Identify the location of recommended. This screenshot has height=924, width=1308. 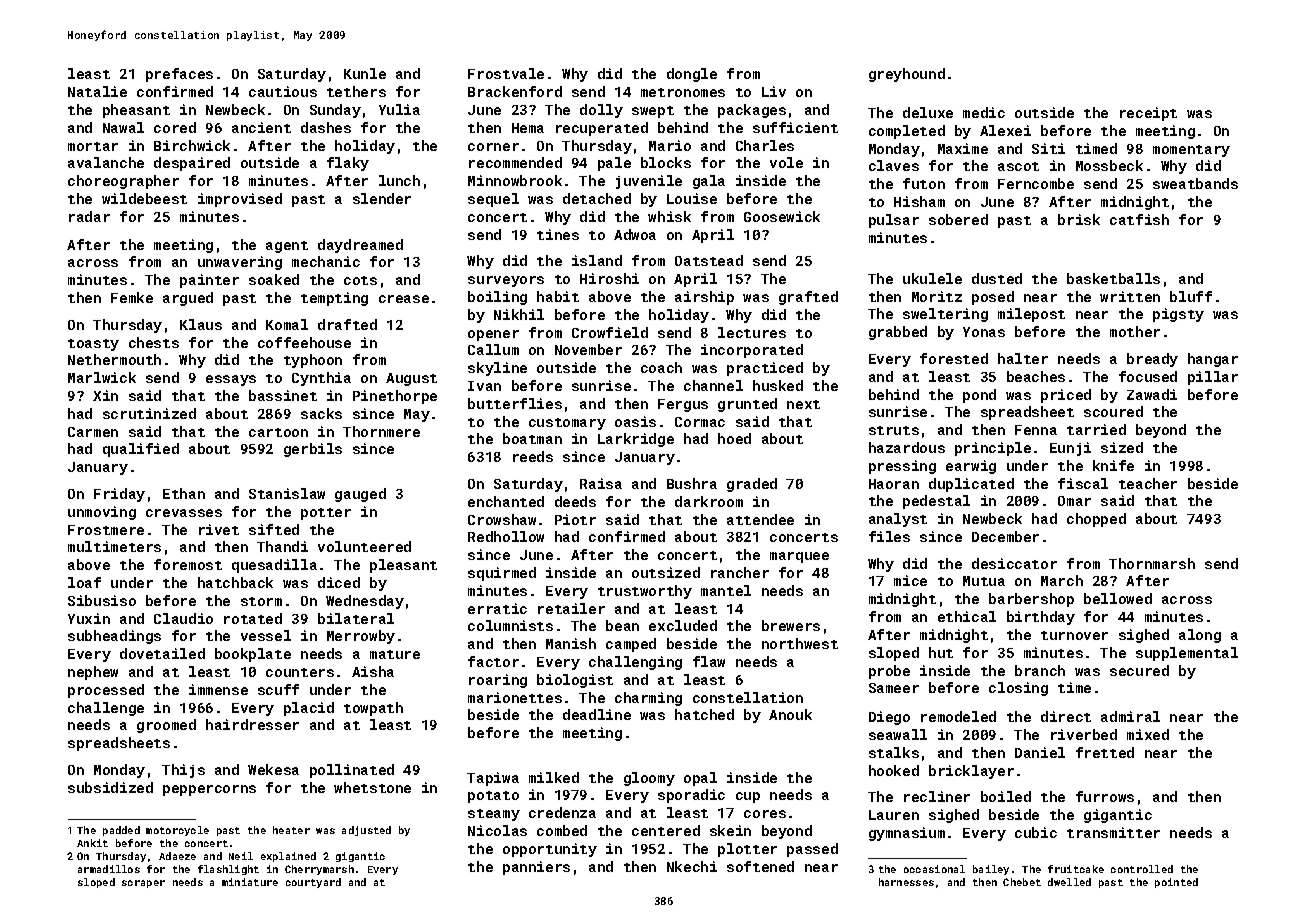
(515, 162).
